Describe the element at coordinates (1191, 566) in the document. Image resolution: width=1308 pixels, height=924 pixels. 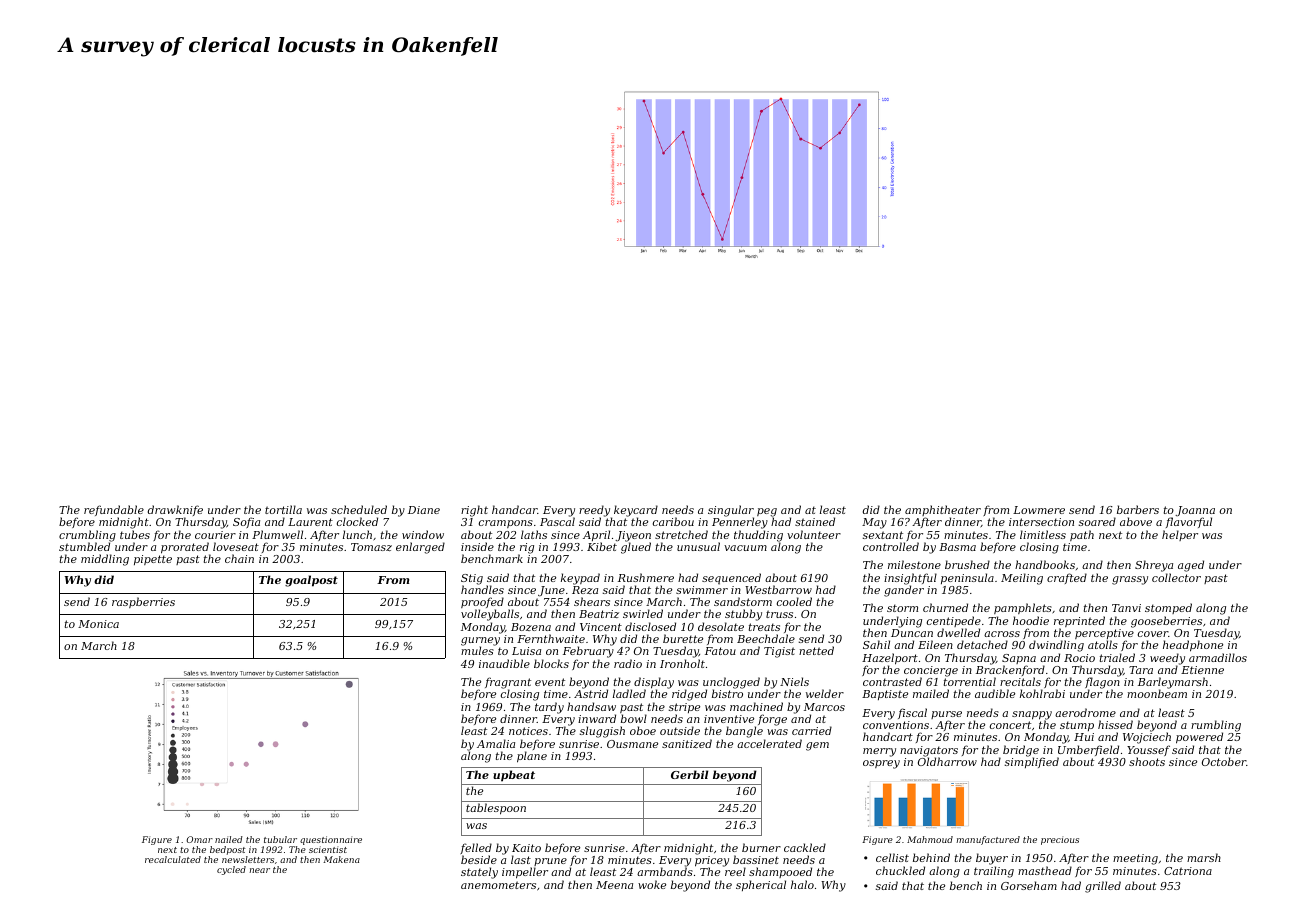
I see `aged` at that location.
